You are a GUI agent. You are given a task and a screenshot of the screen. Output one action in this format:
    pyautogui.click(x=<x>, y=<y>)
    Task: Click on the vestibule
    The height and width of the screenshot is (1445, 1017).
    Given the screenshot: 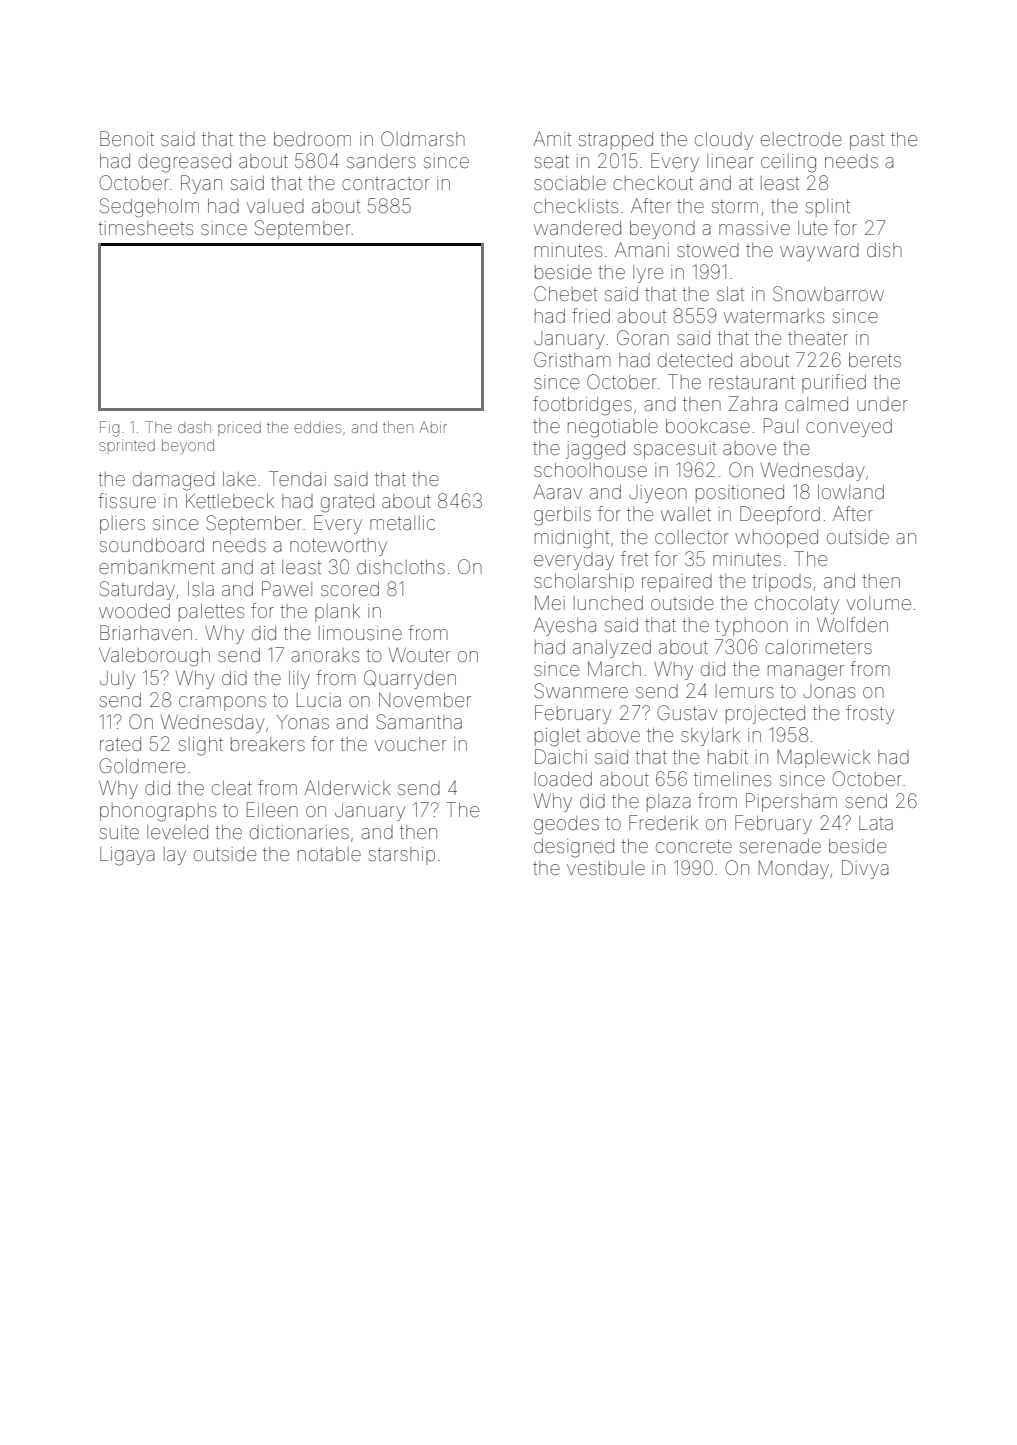 What is the action you would take?
    pyautogui.click(x=606, y=868)
